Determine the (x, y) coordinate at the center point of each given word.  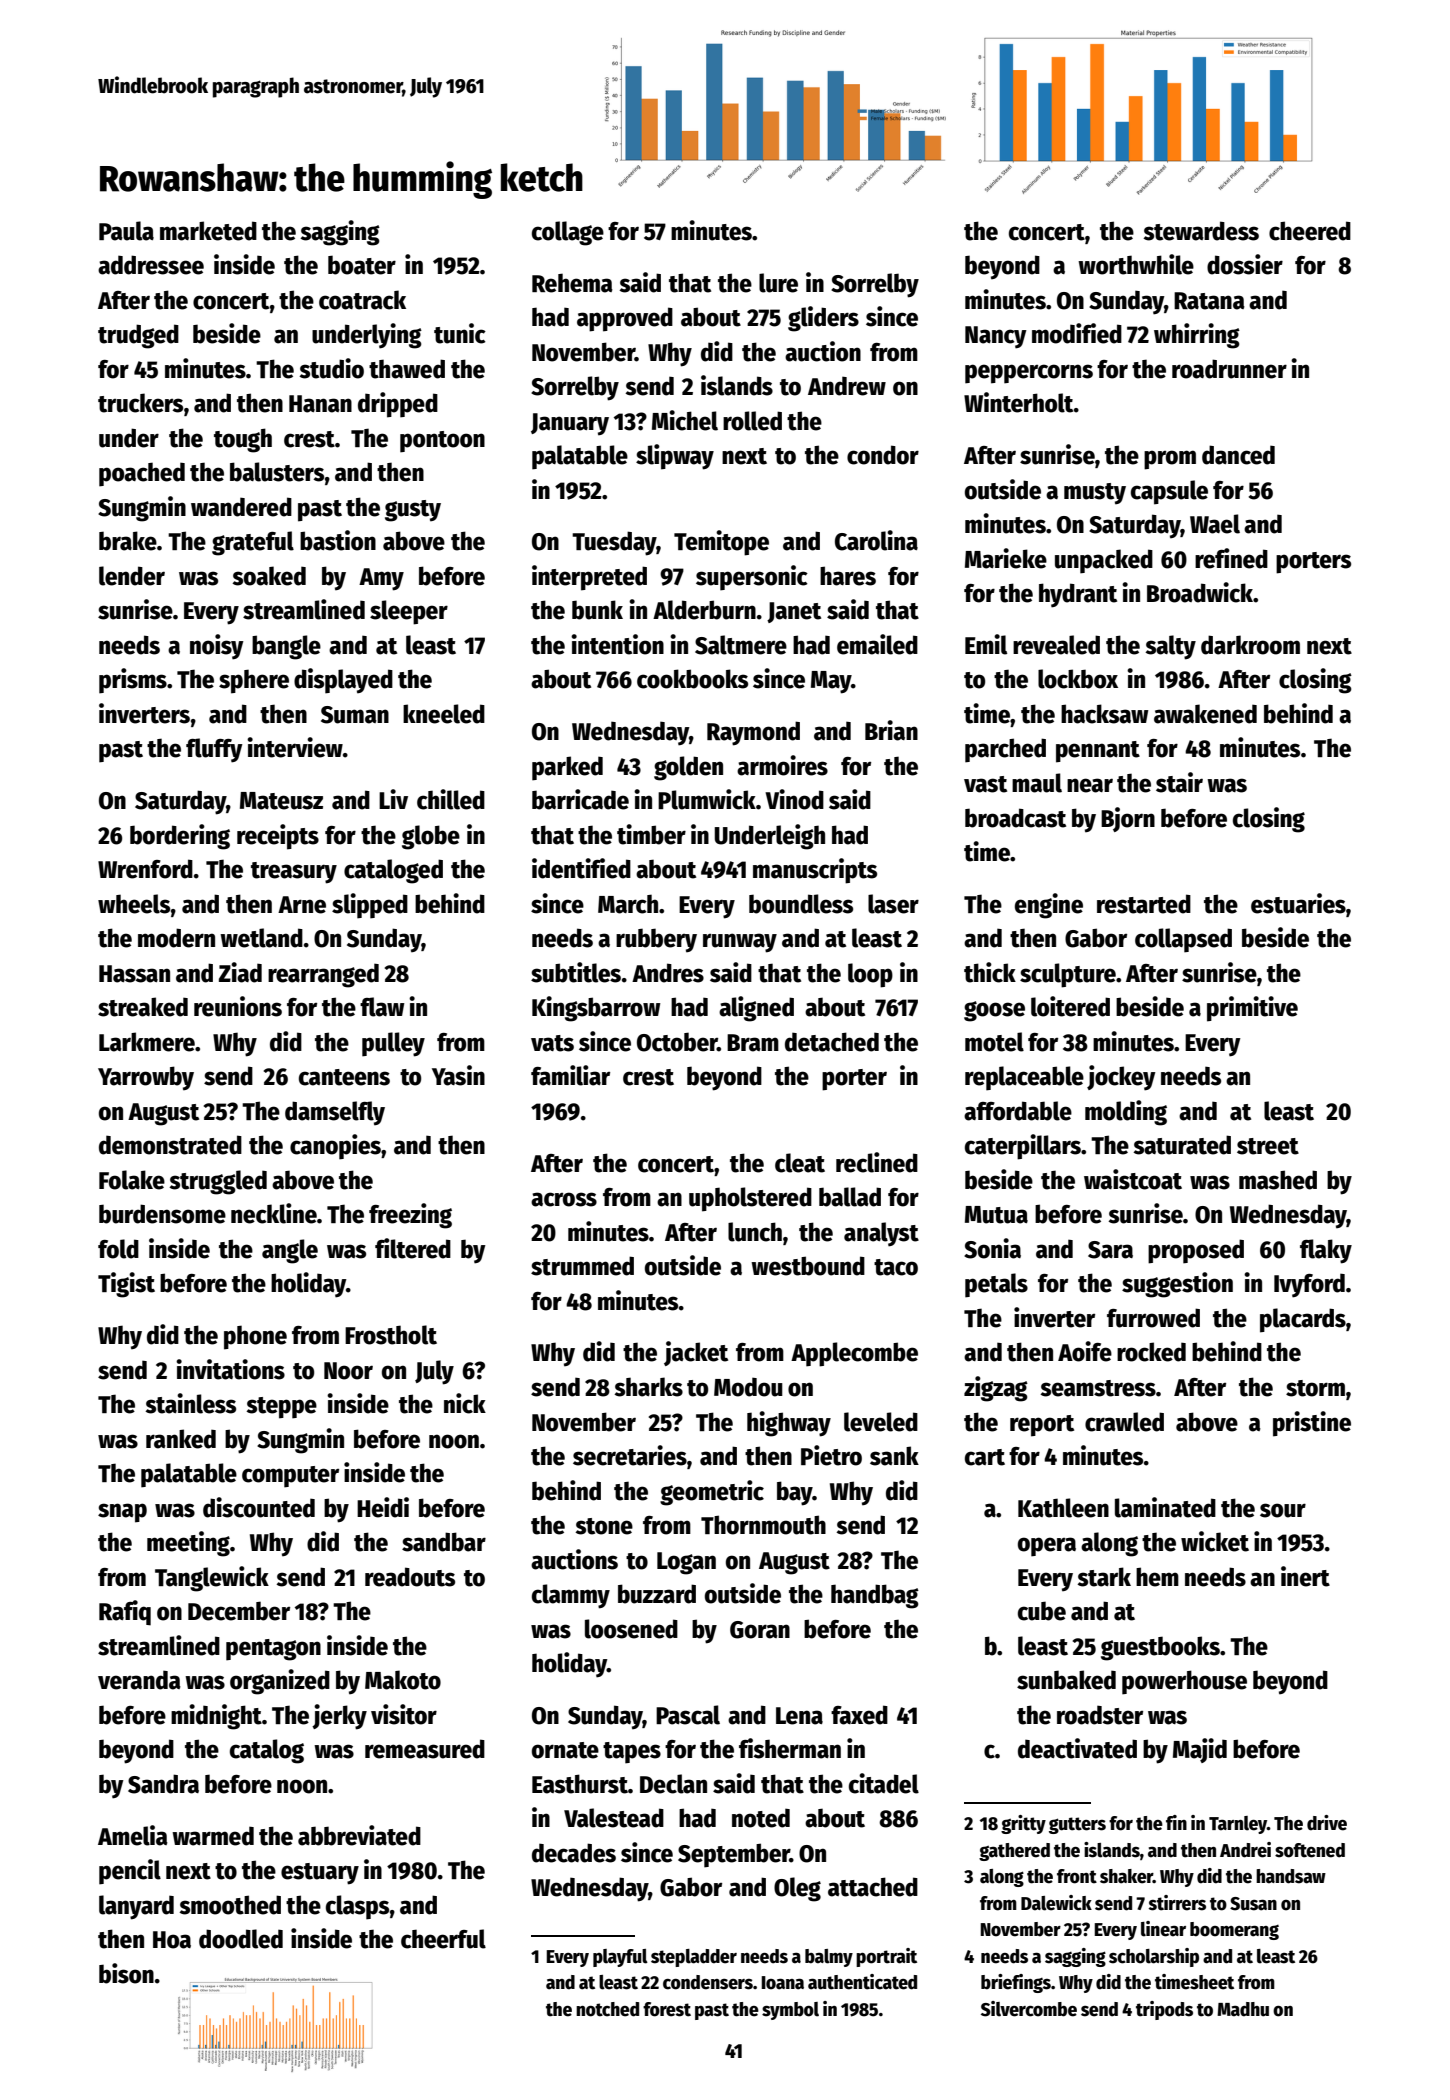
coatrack (362, 300)
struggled (218, 1182)
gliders (823, 319)
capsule (1169, 492)
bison (126, 1973)
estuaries (1298, 903)
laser (893, 904)
